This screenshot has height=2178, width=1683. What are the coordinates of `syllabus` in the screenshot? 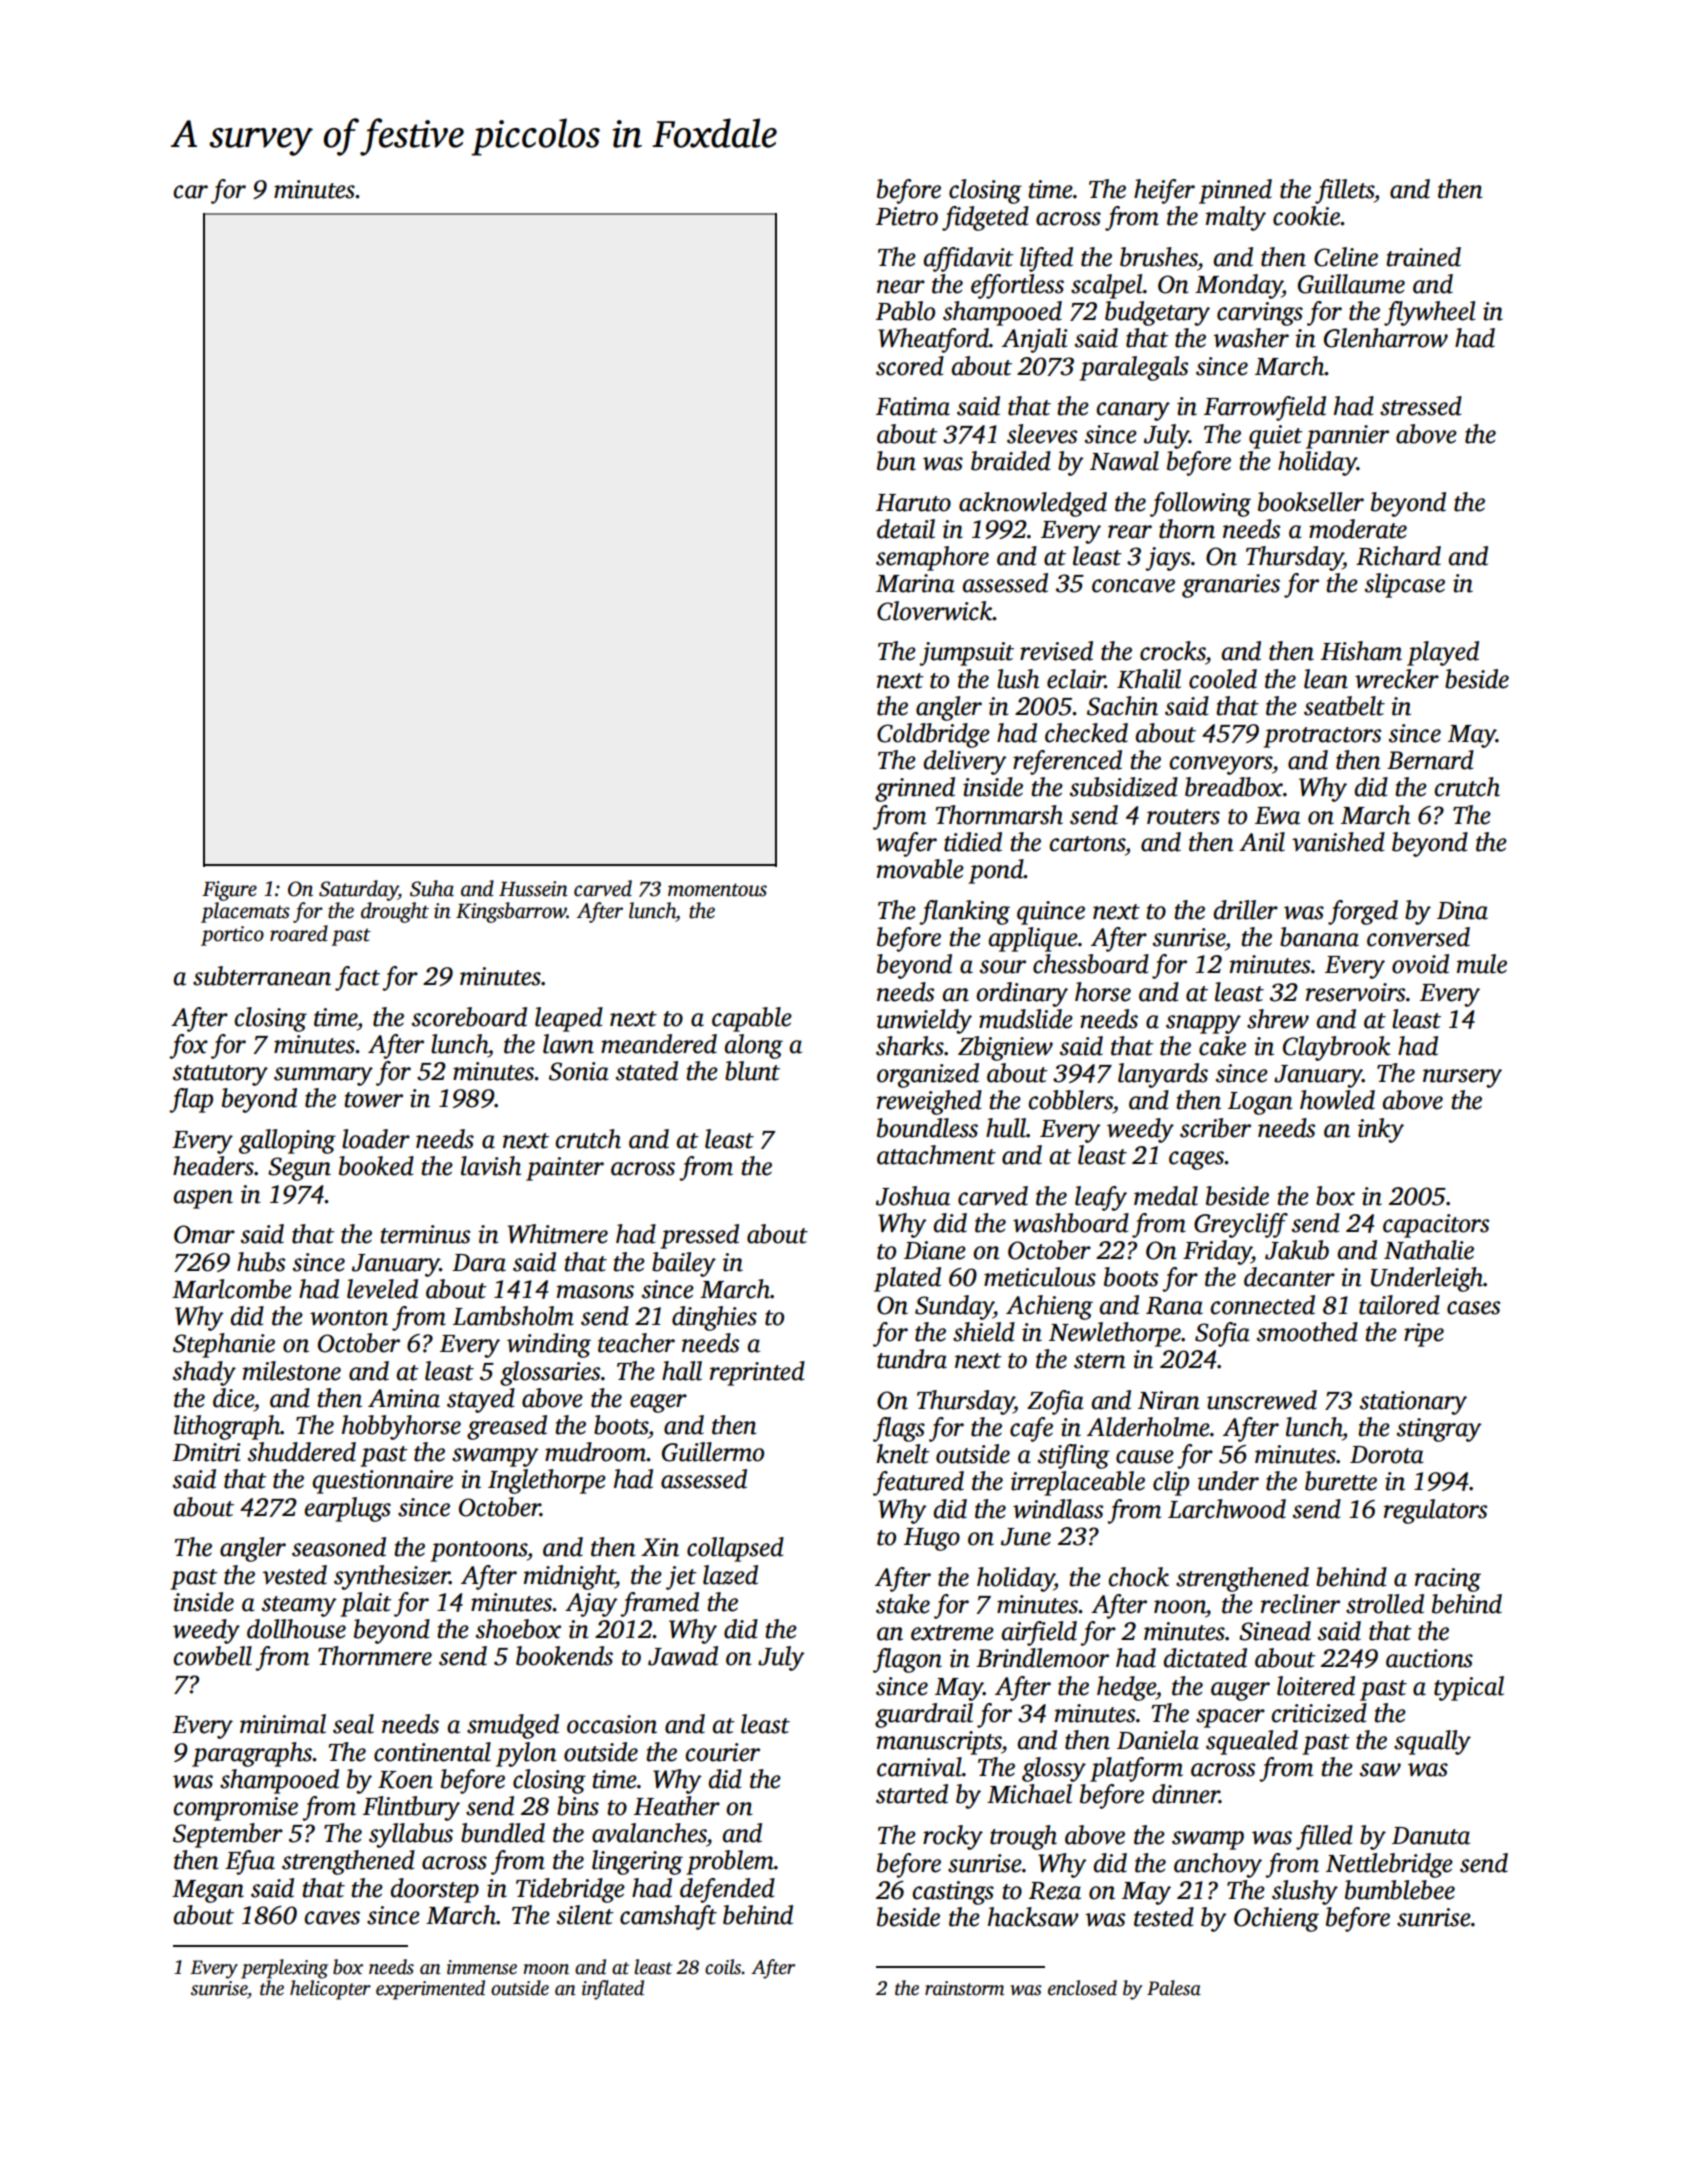 It's located at (411, 1835).
